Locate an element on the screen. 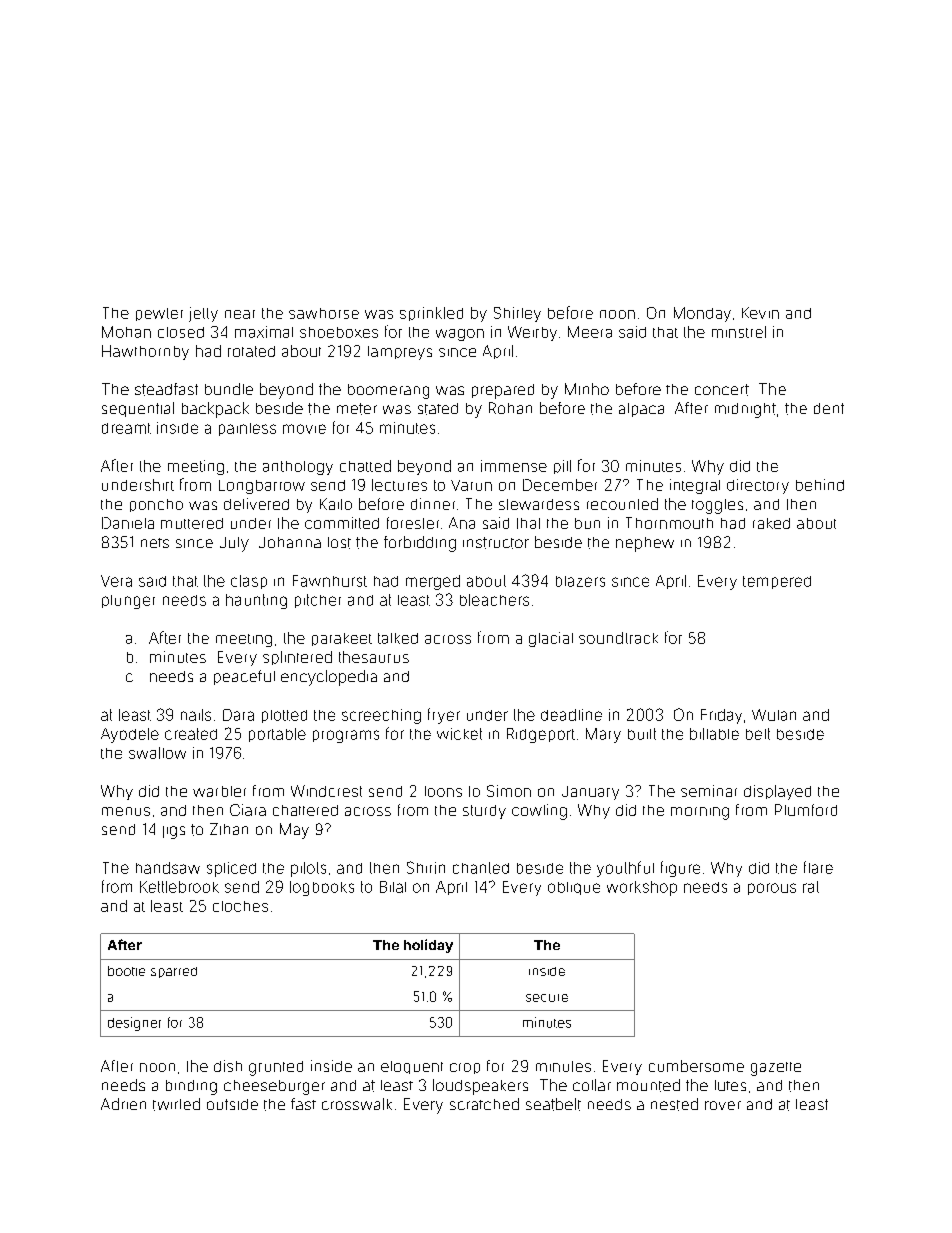  jetty is located at coordinates (203, 314).
